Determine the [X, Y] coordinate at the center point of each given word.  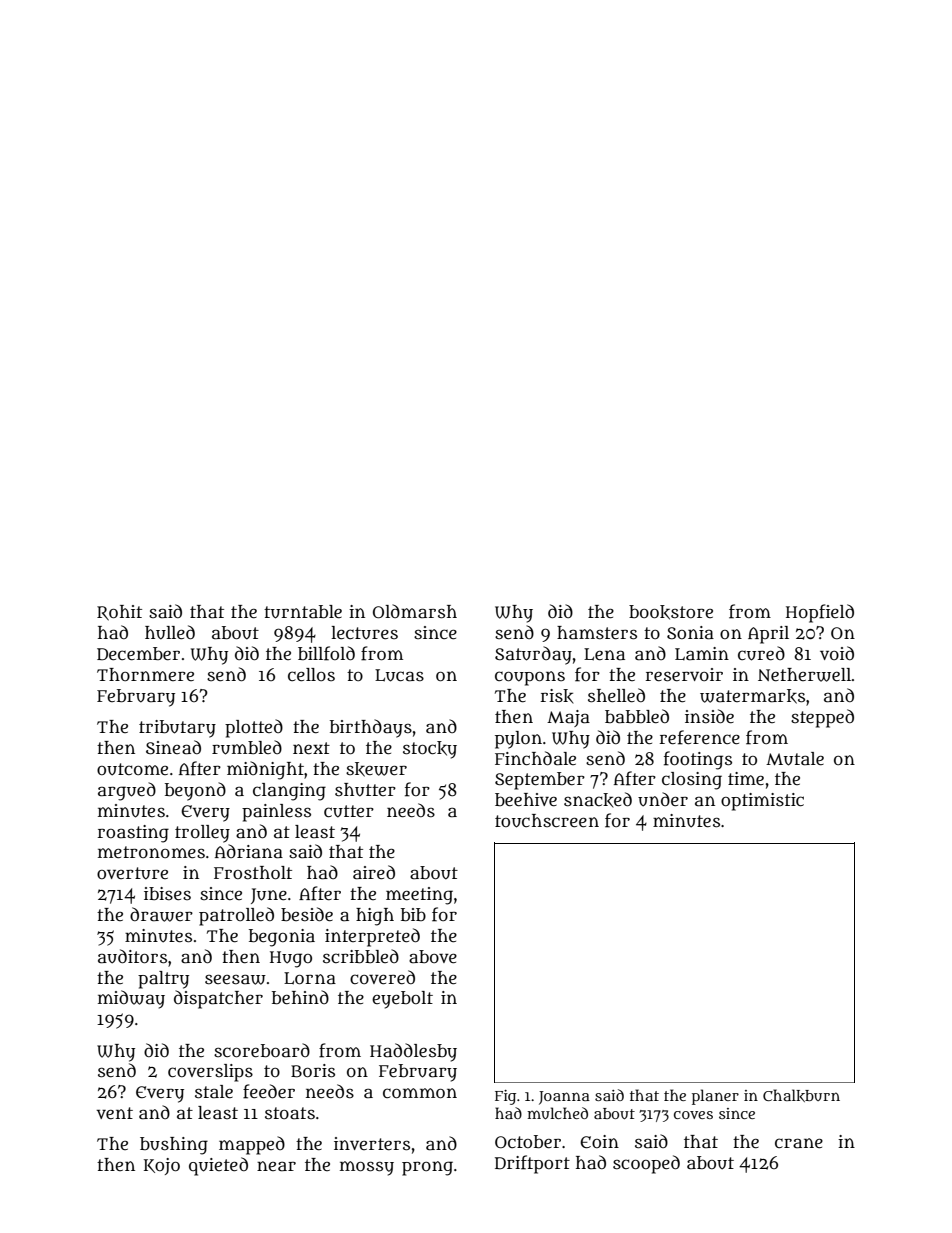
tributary [177, 729]
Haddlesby [413, 1052]
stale [214, 1092]
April [768, 635]
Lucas [399, 675]
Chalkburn [801, 1095]
